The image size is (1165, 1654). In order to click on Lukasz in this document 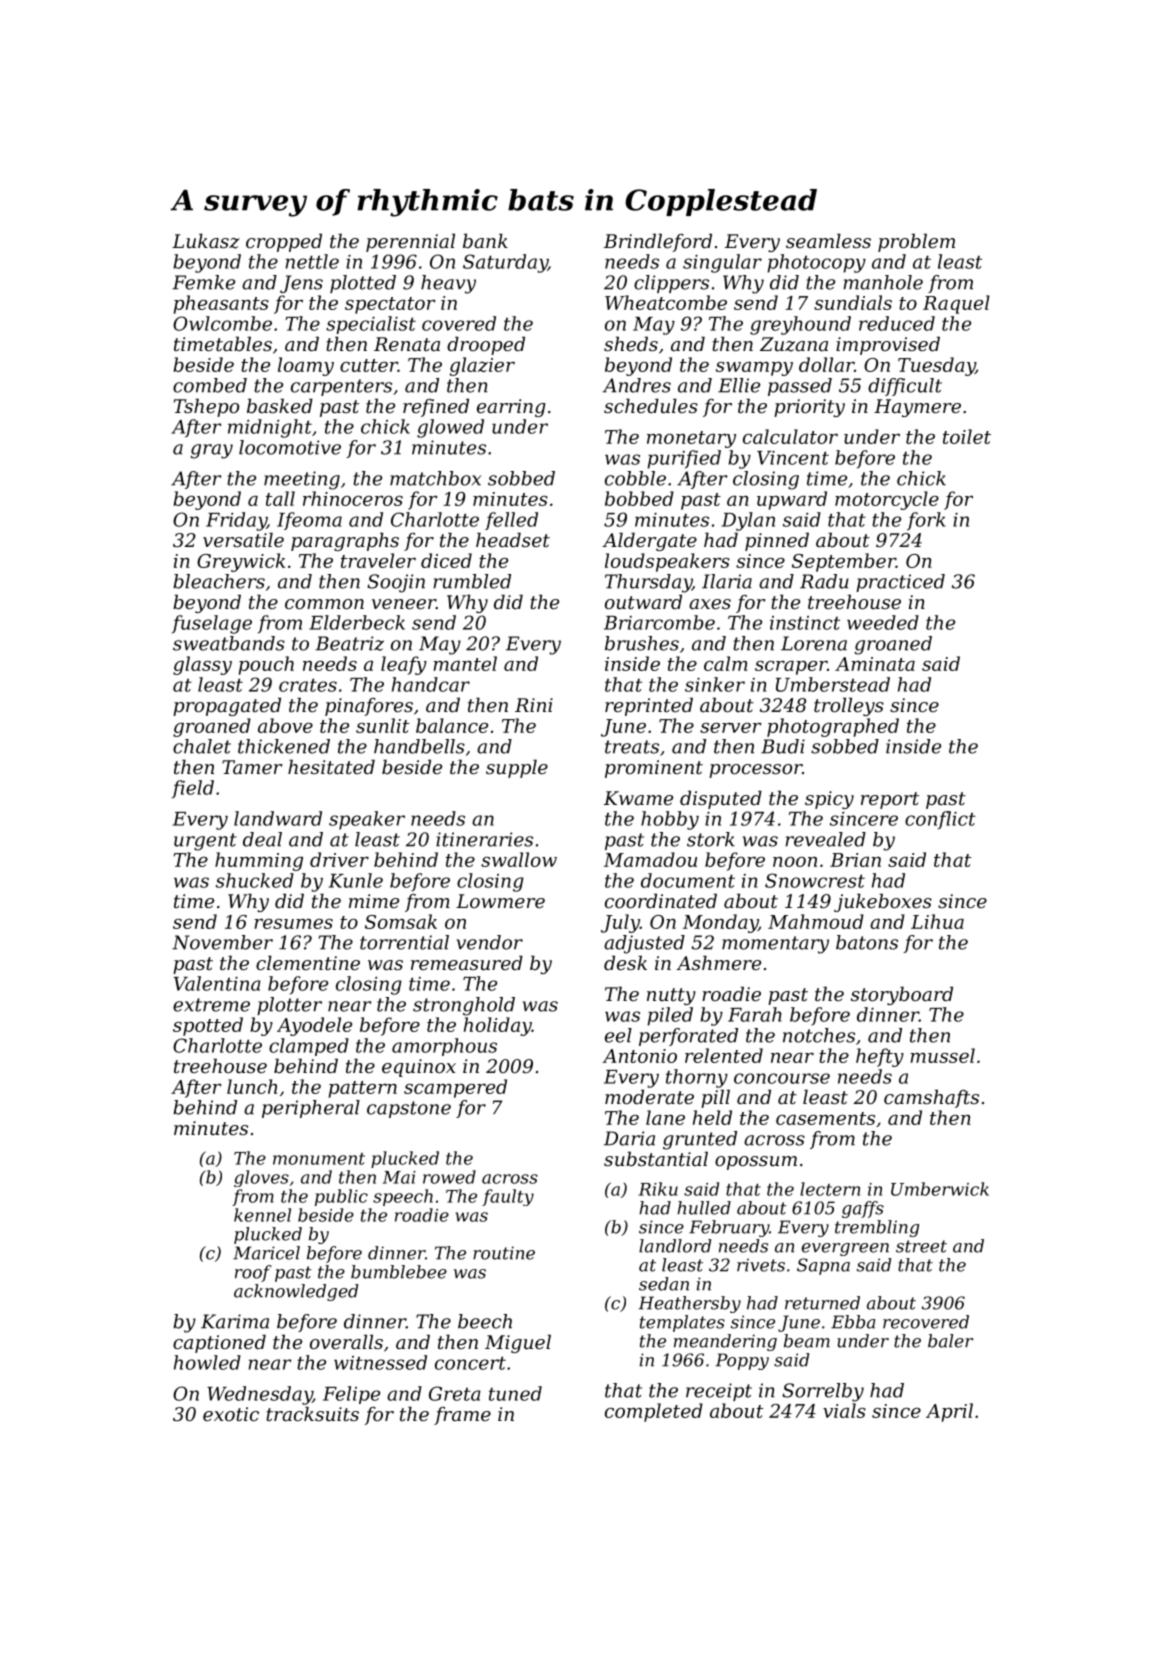, I will do `click(206, 241)`.
